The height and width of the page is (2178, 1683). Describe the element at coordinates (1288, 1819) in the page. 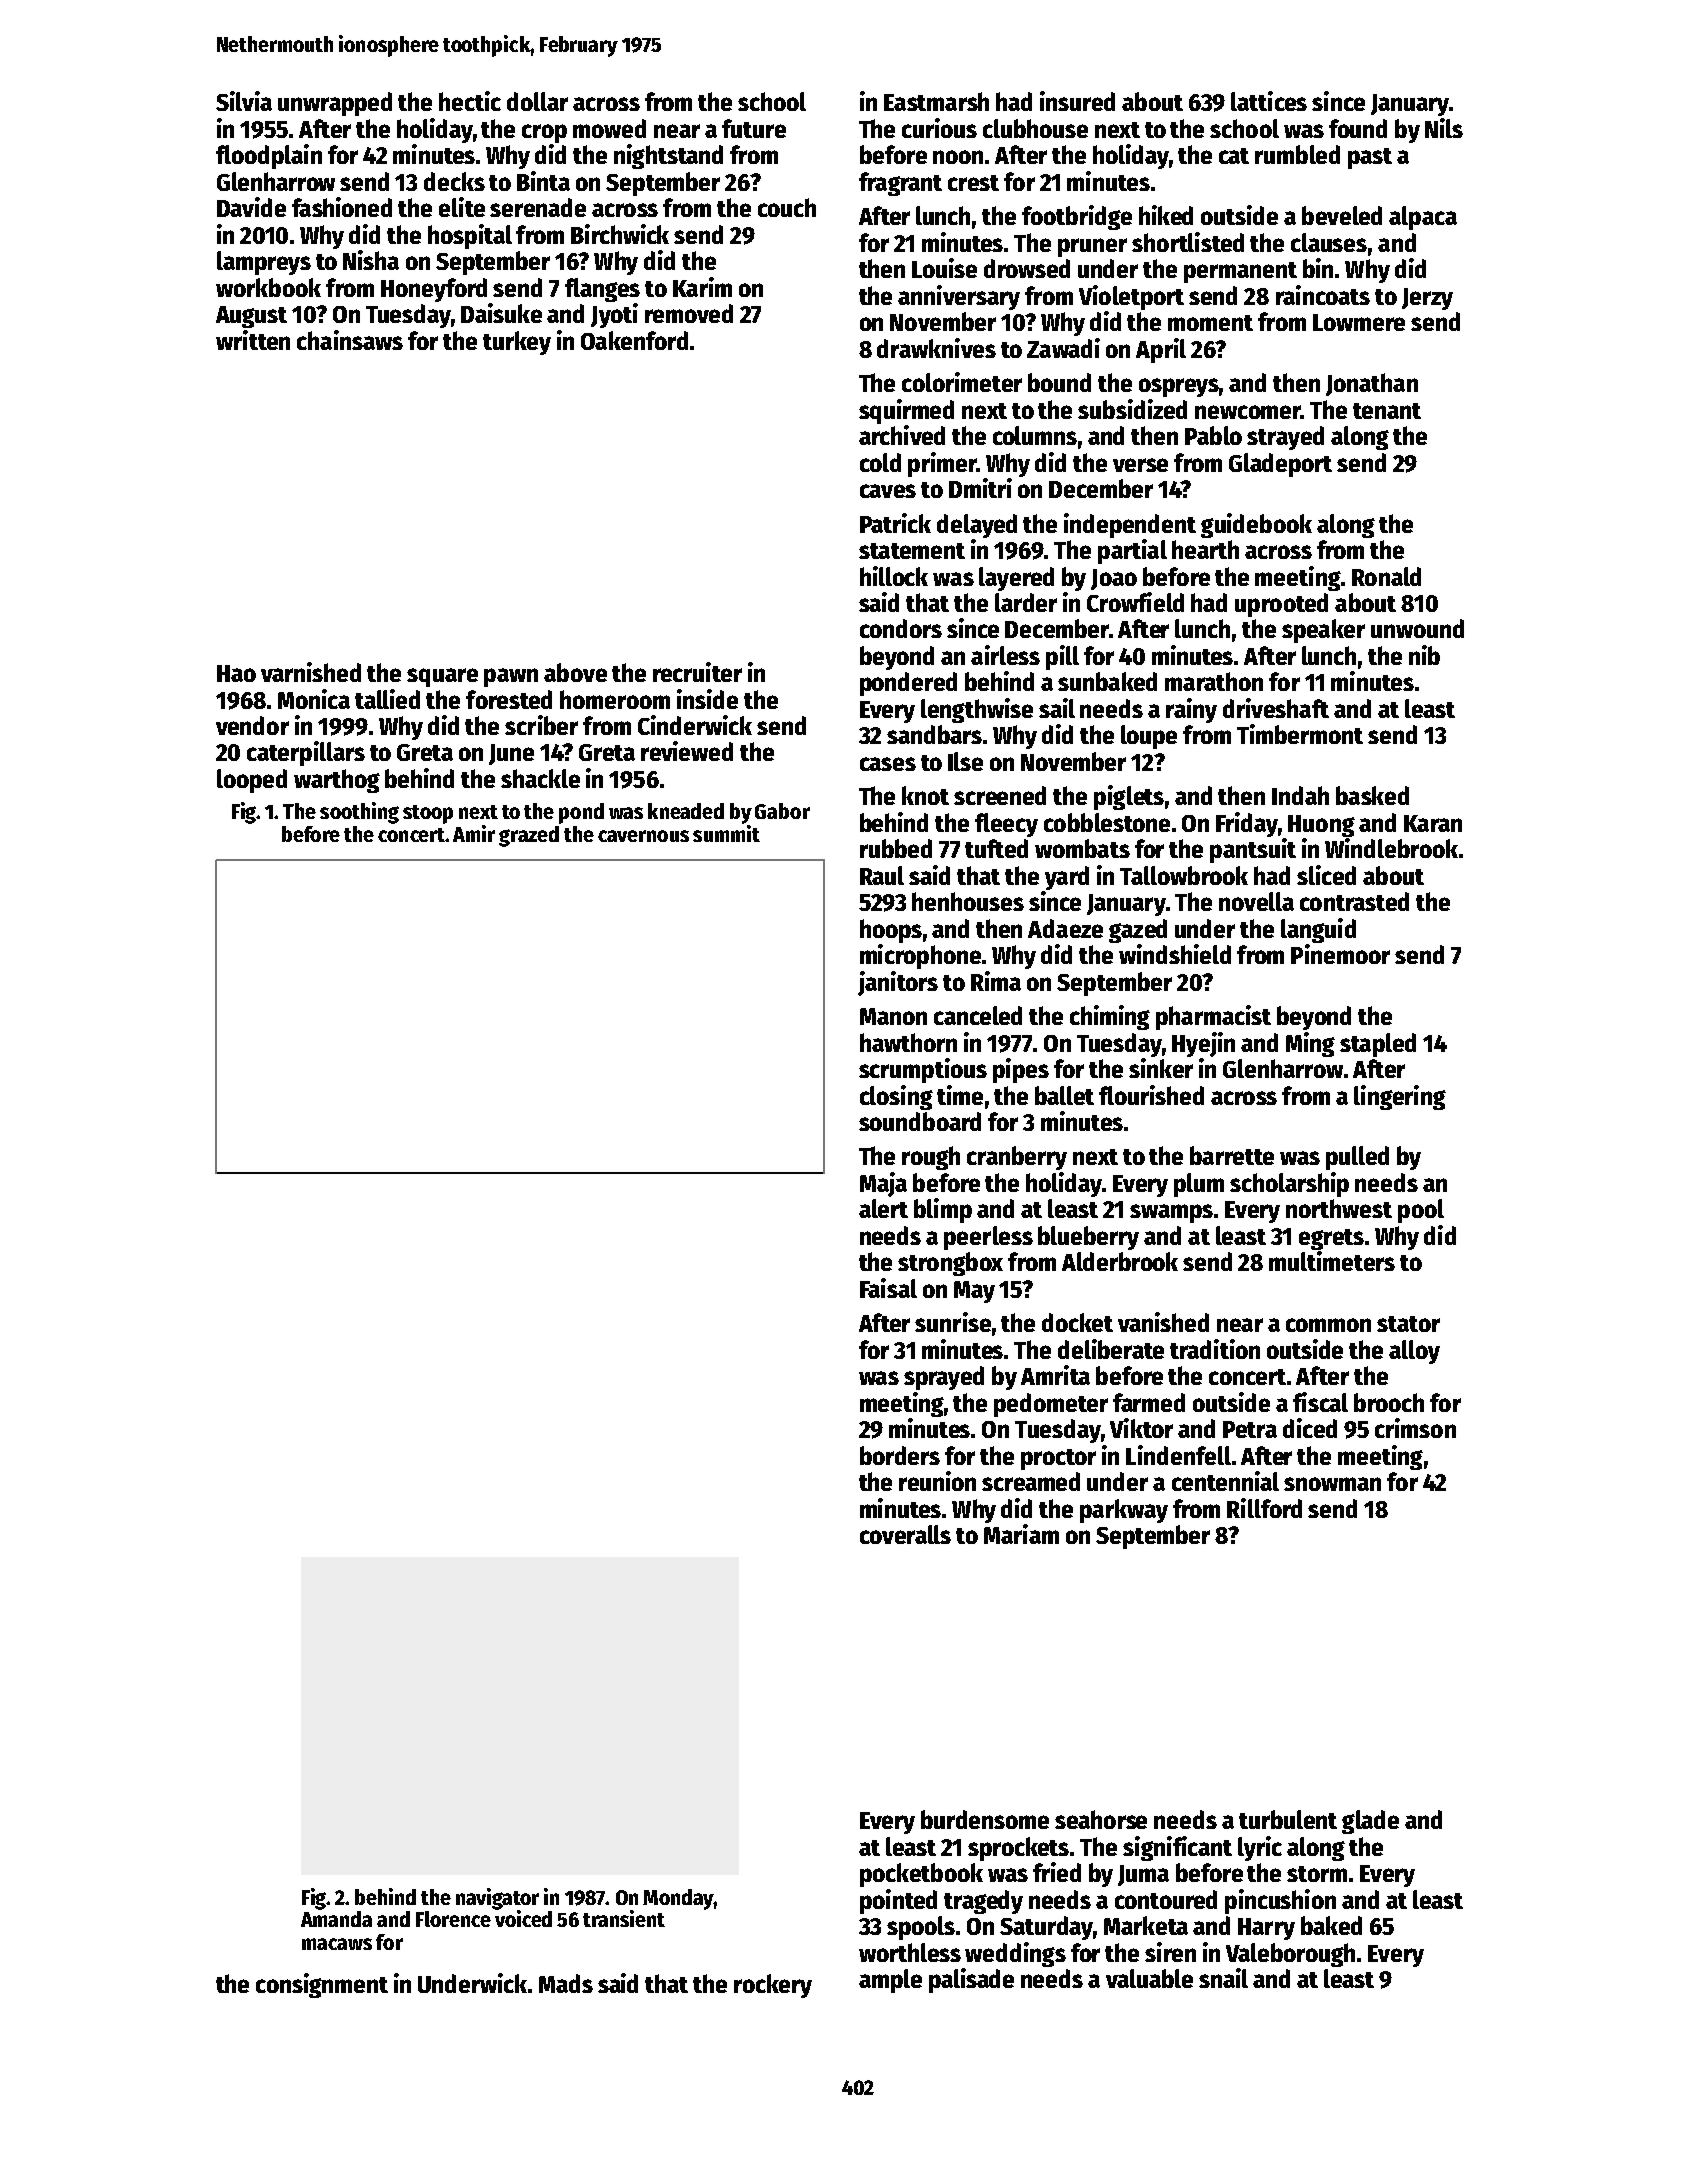

I see `turbulent` at that location.
